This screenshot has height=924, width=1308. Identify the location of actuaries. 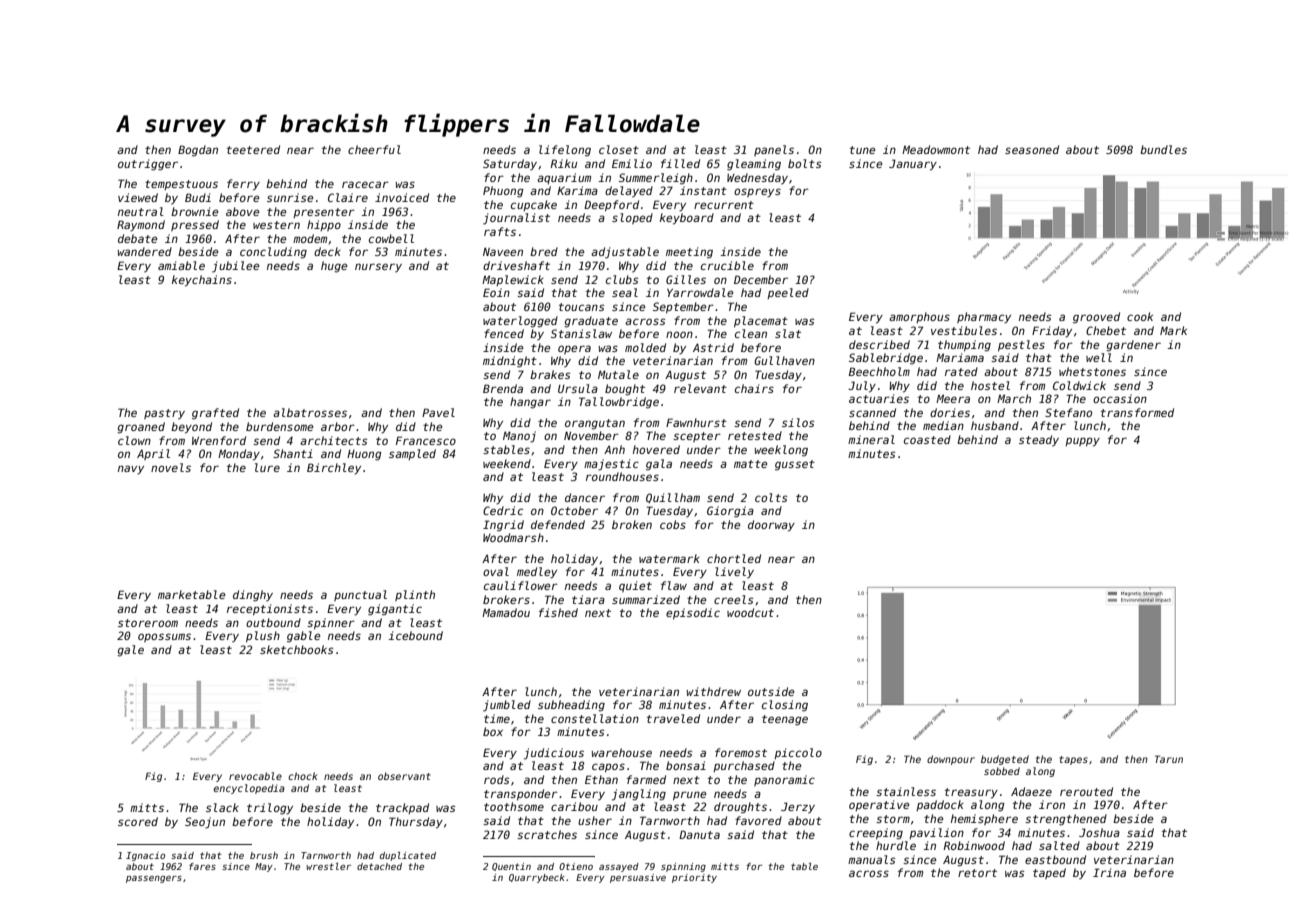
(879, 398).
